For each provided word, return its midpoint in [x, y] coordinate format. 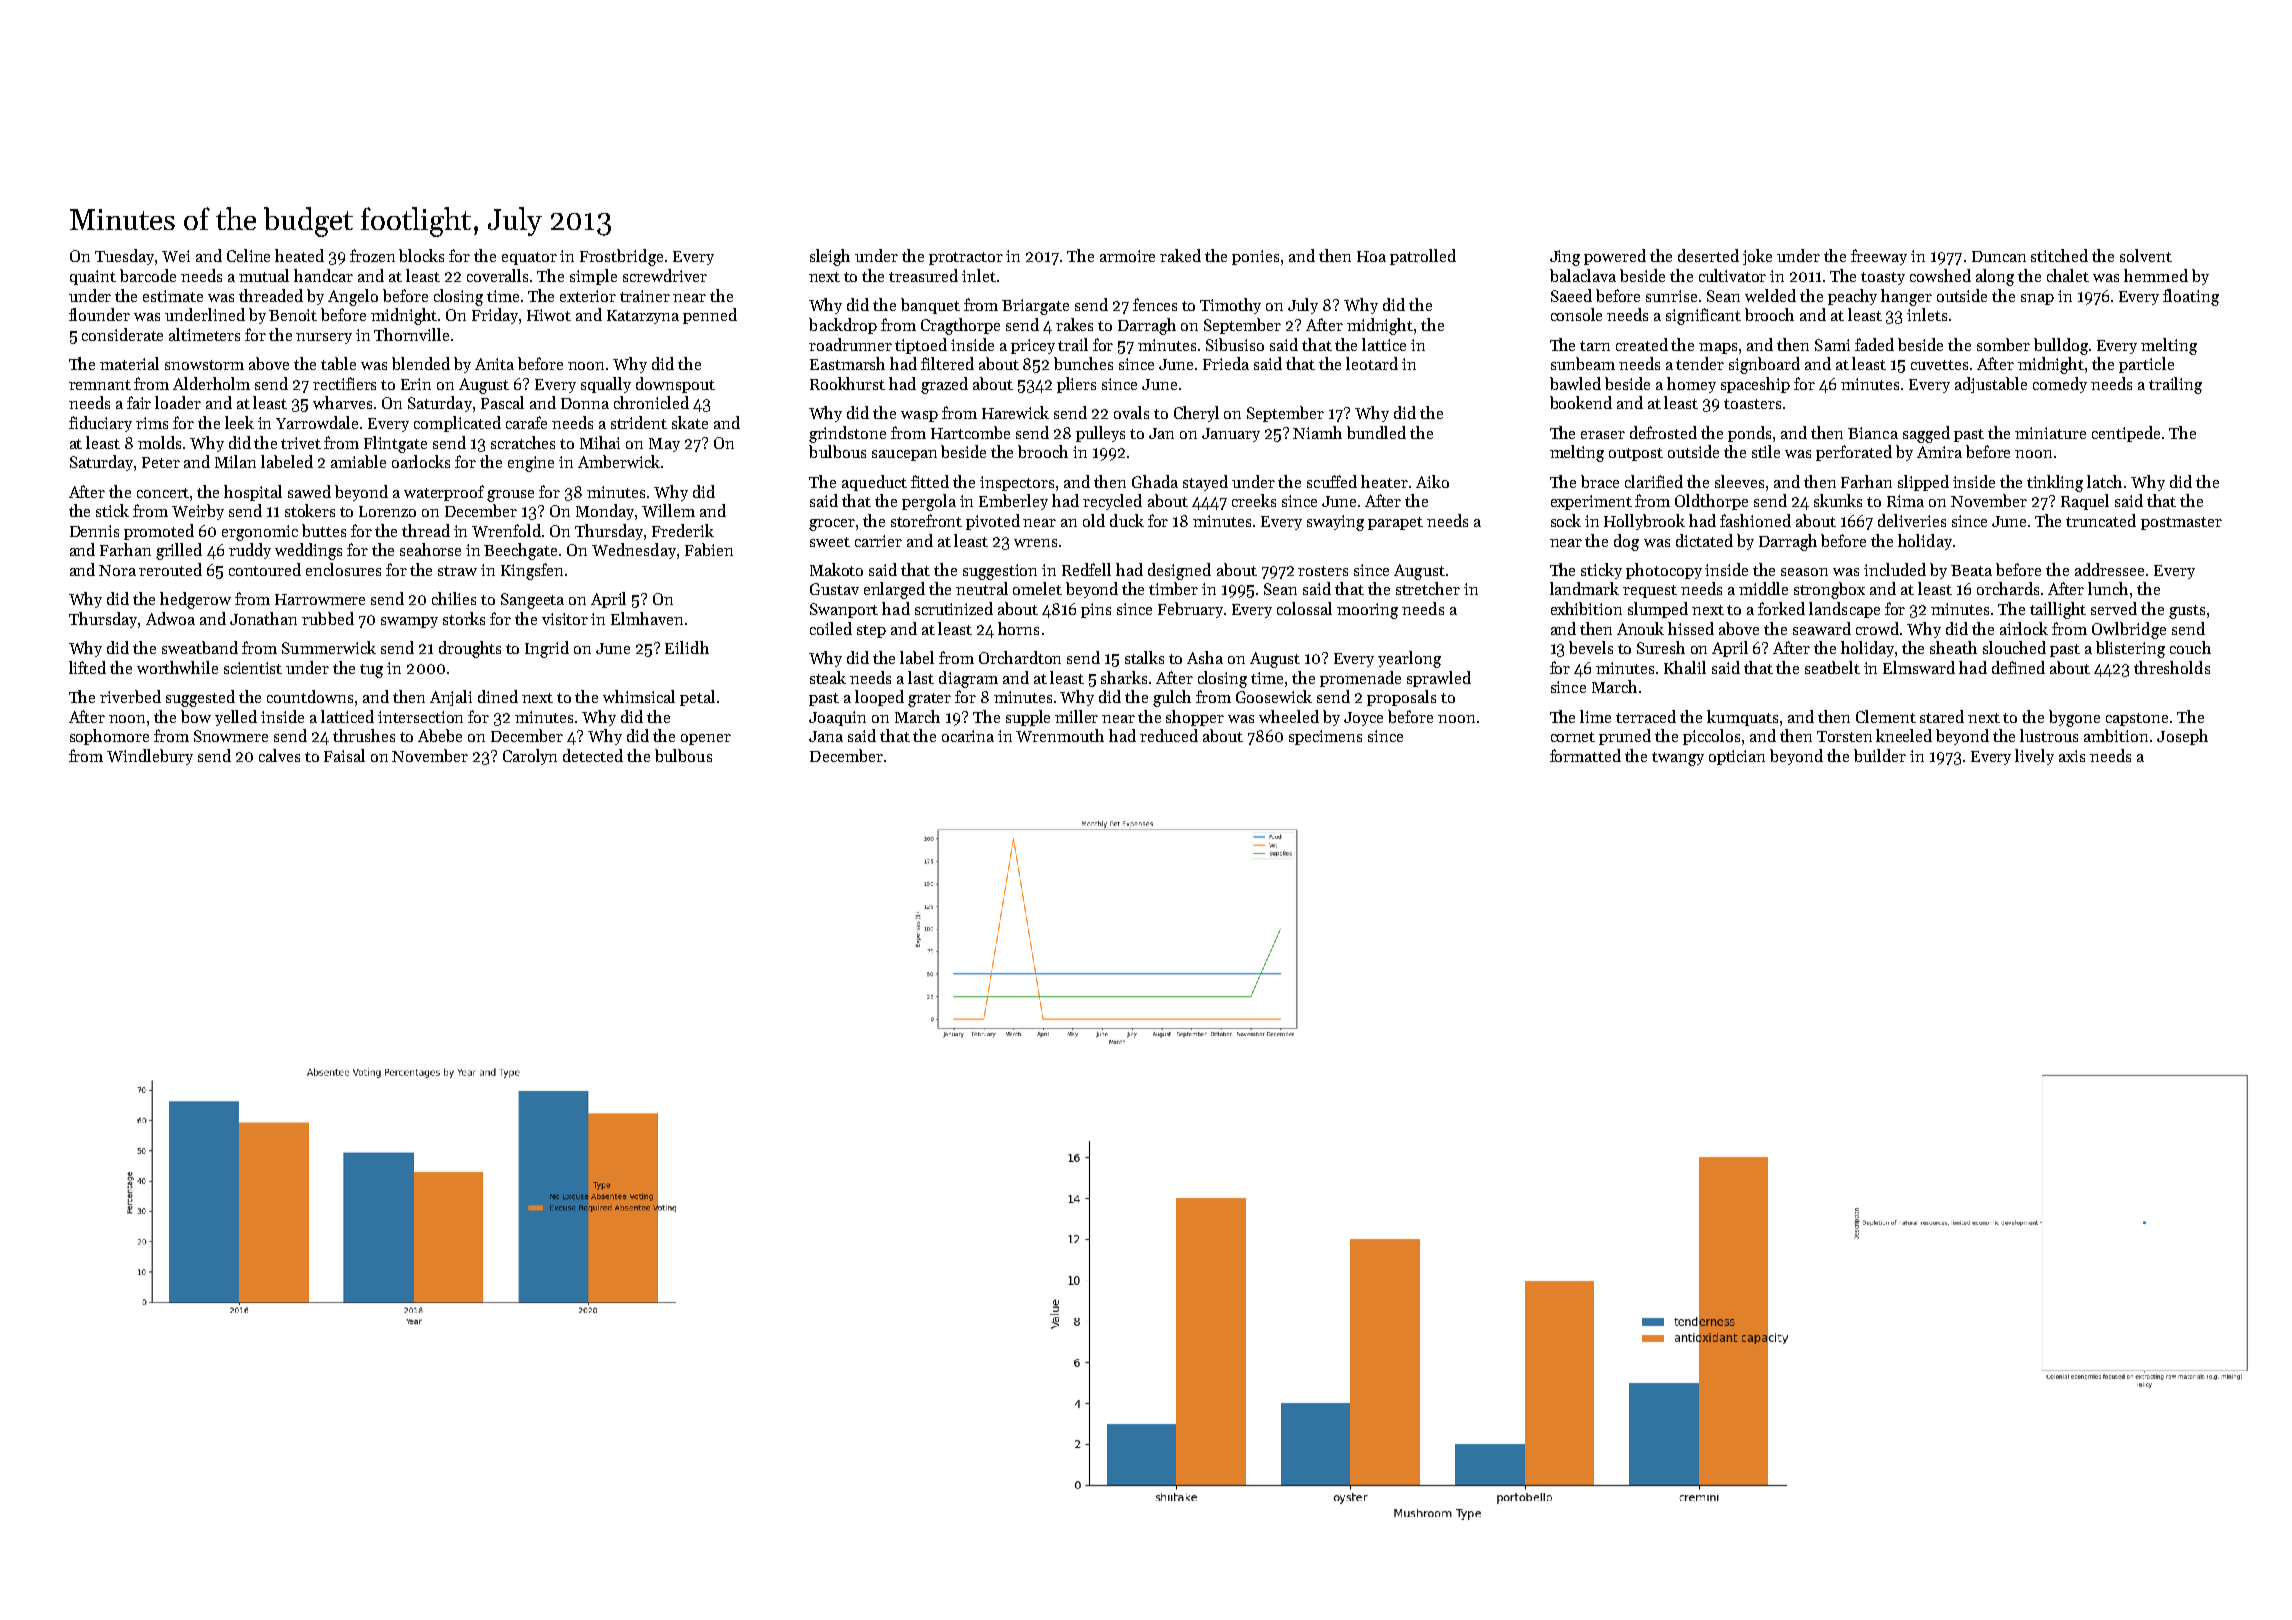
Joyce [1363, 719]
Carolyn [530, 757]
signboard [1764, 365]
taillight [2058, 610]
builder [1880, 755]
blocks [421, 255]
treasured [923, 275]
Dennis [94, 531]
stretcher [1428, 588]
